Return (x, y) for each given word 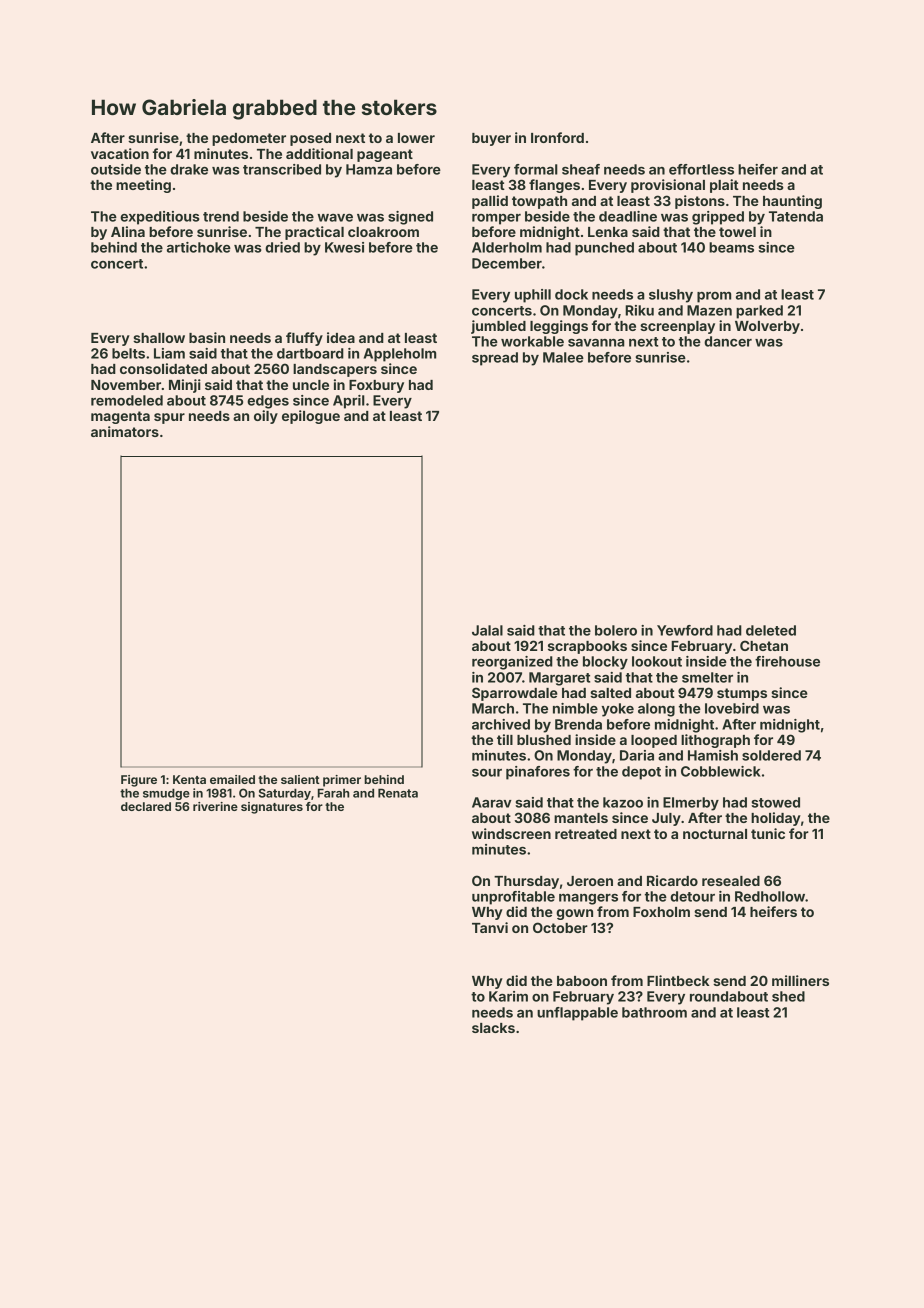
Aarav (492, 802)
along (656, 710)
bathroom (654, 1012)
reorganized (512, 663)
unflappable (577, 1014)
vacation (120, 153)
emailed (232, 779)
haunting (792, 202)
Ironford (557, 137)
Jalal (487, 630)
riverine (215, 806)
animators (125, 431)
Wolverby (767, 327)
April (349, 402)
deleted (771, 630)
